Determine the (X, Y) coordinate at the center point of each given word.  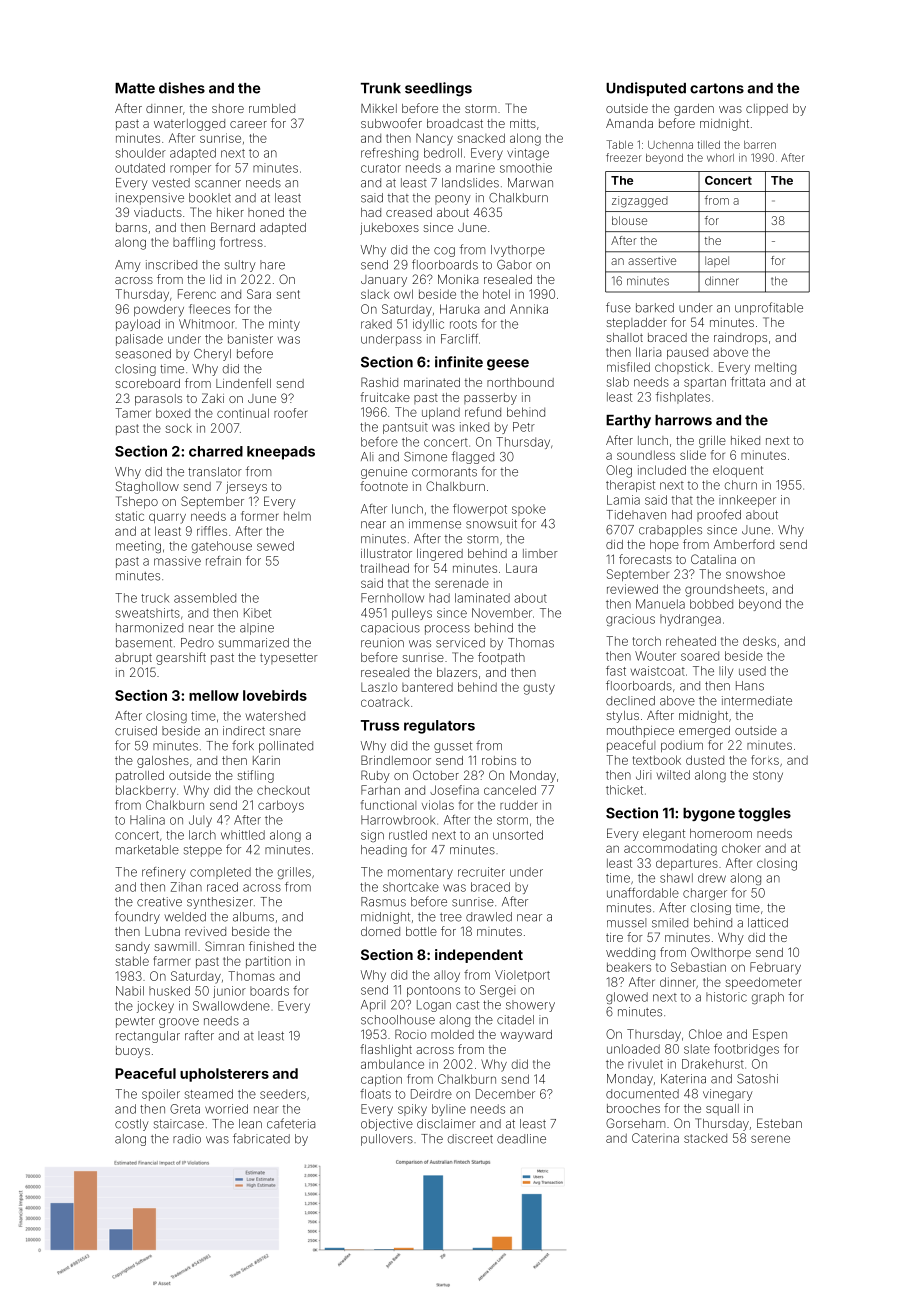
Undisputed (646, 89)
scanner (218, 184)
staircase (179, 1124)
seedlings (438, 89)
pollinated (286, 747)
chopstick (682, 368)
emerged (704, 732)
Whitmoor (207, 324)
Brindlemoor (396, 760)
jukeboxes (389, 229)
